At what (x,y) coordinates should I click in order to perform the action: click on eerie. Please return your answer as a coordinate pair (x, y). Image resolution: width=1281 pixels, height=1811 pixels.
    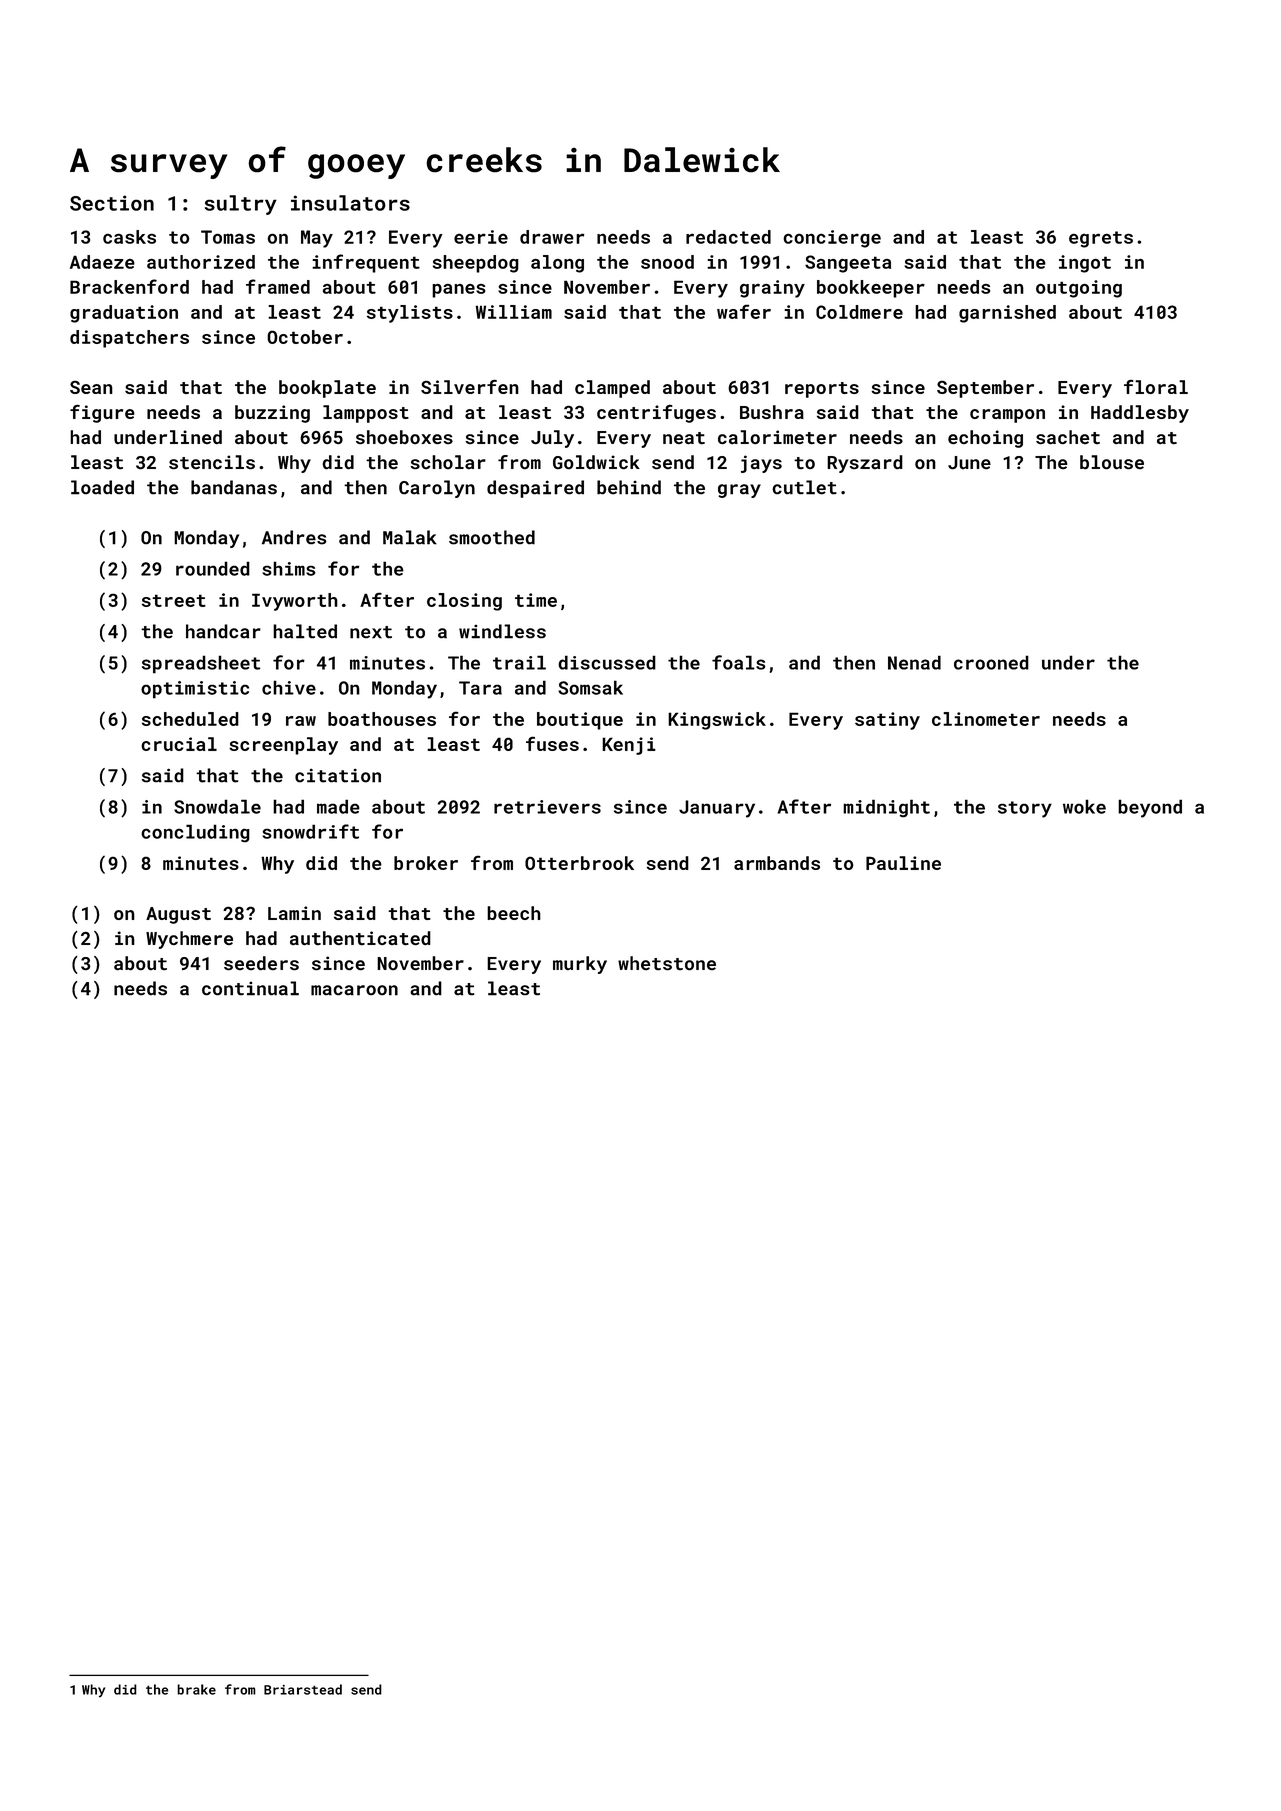
    Looking at the image, I should click on (481, 237).
